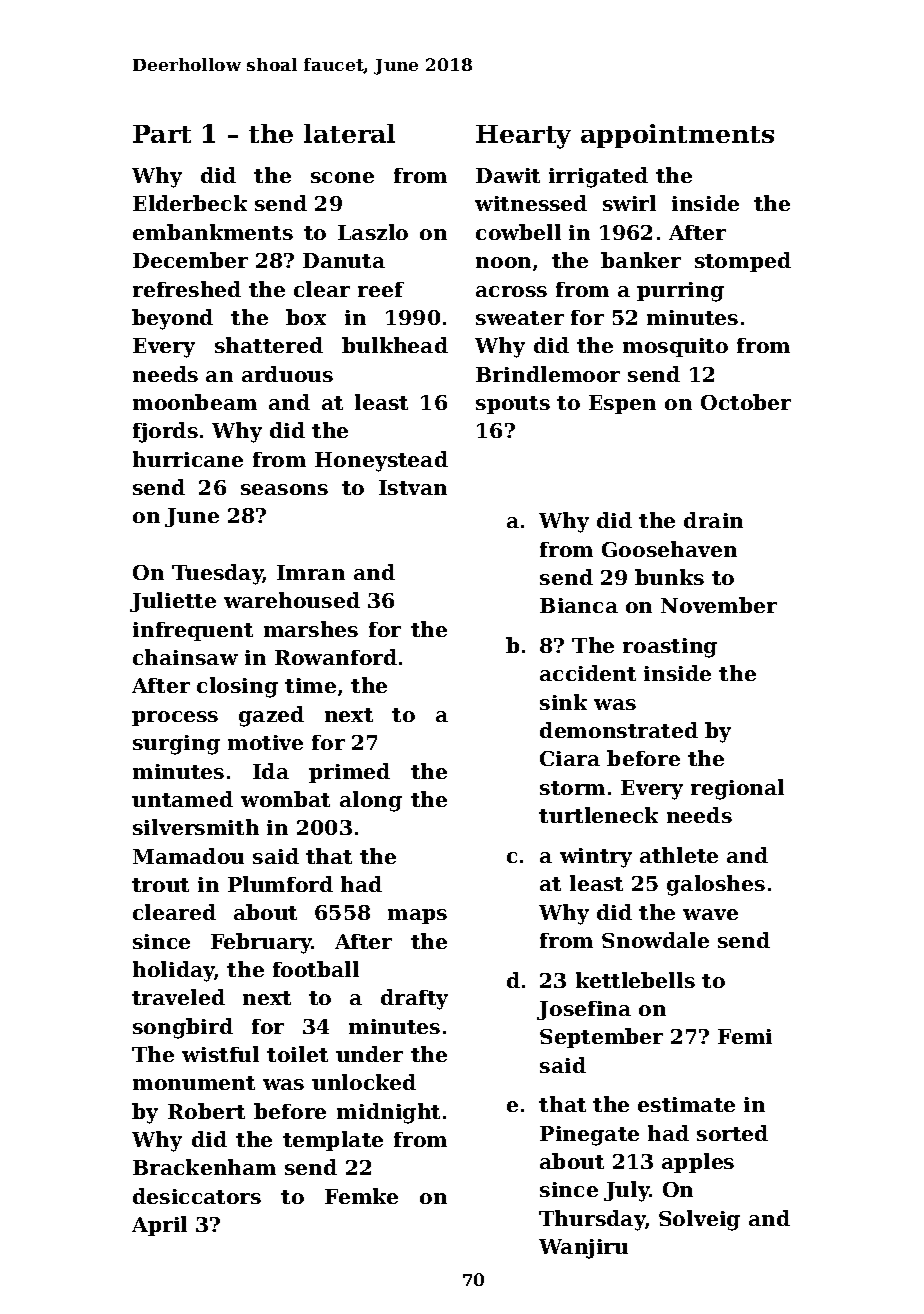 This image has height=1314, width=924. Describe the element at coordinates (677, 136) in the image. I see `appointments` at that location.
